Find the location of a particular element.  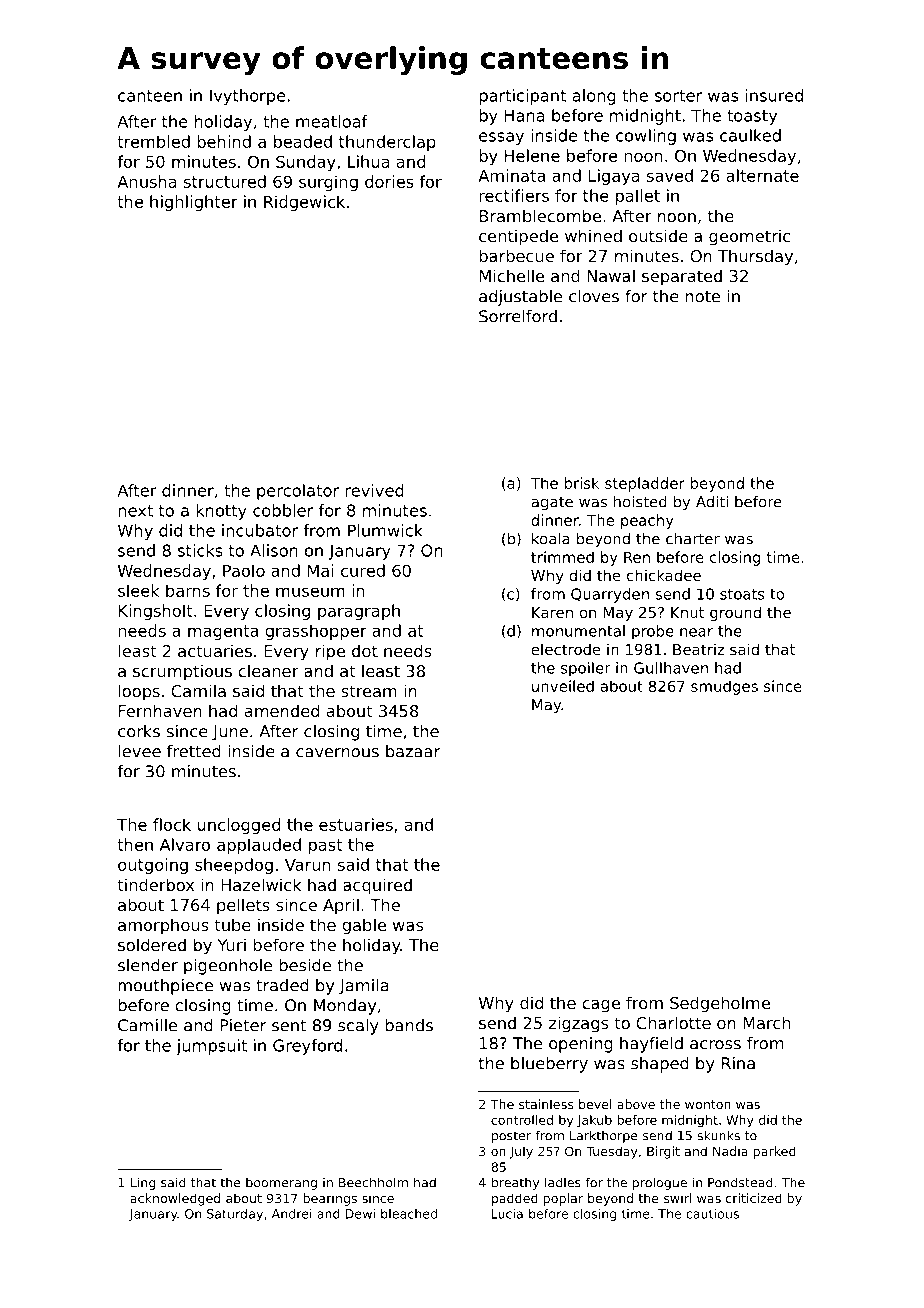

Ivythorpe is located at coordinates (248, 97).
